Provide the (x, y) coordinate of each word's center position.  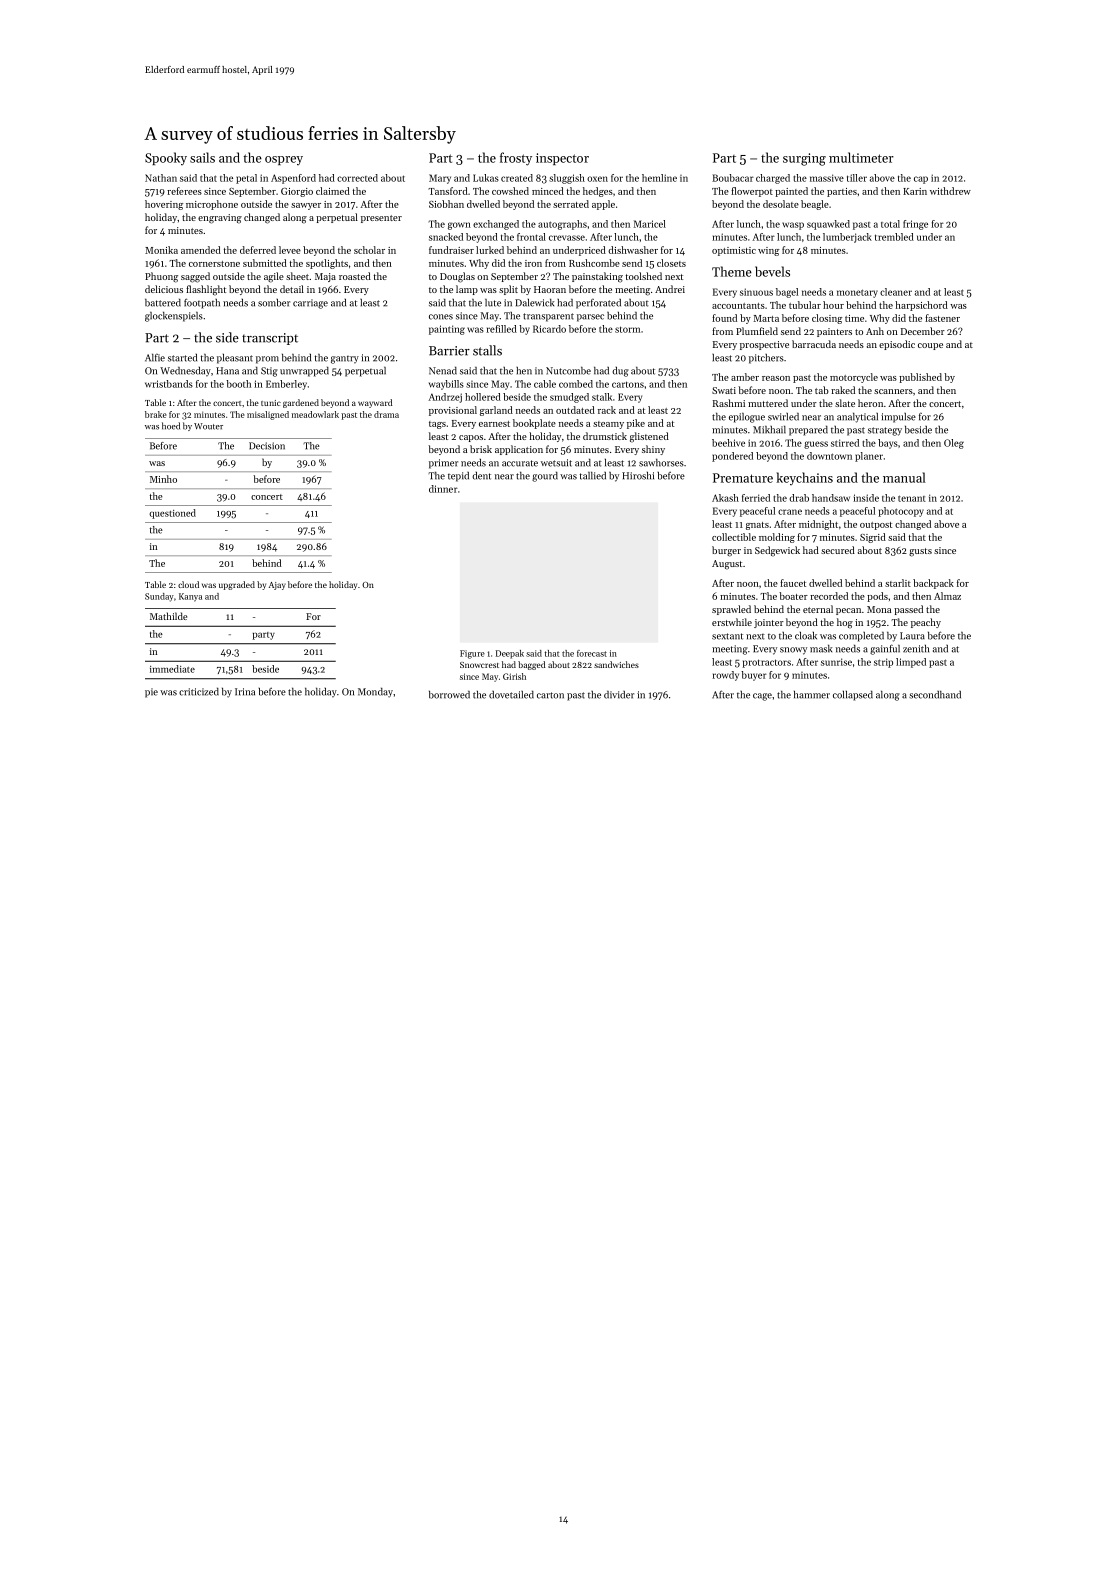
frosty (516, 159)
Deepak (510, 654)
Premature (743, 478)
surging (804, 159)
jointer (769, 623)
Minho (163, 479)
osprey (284, 160)
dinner (443, 489)
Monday (375, 693)
